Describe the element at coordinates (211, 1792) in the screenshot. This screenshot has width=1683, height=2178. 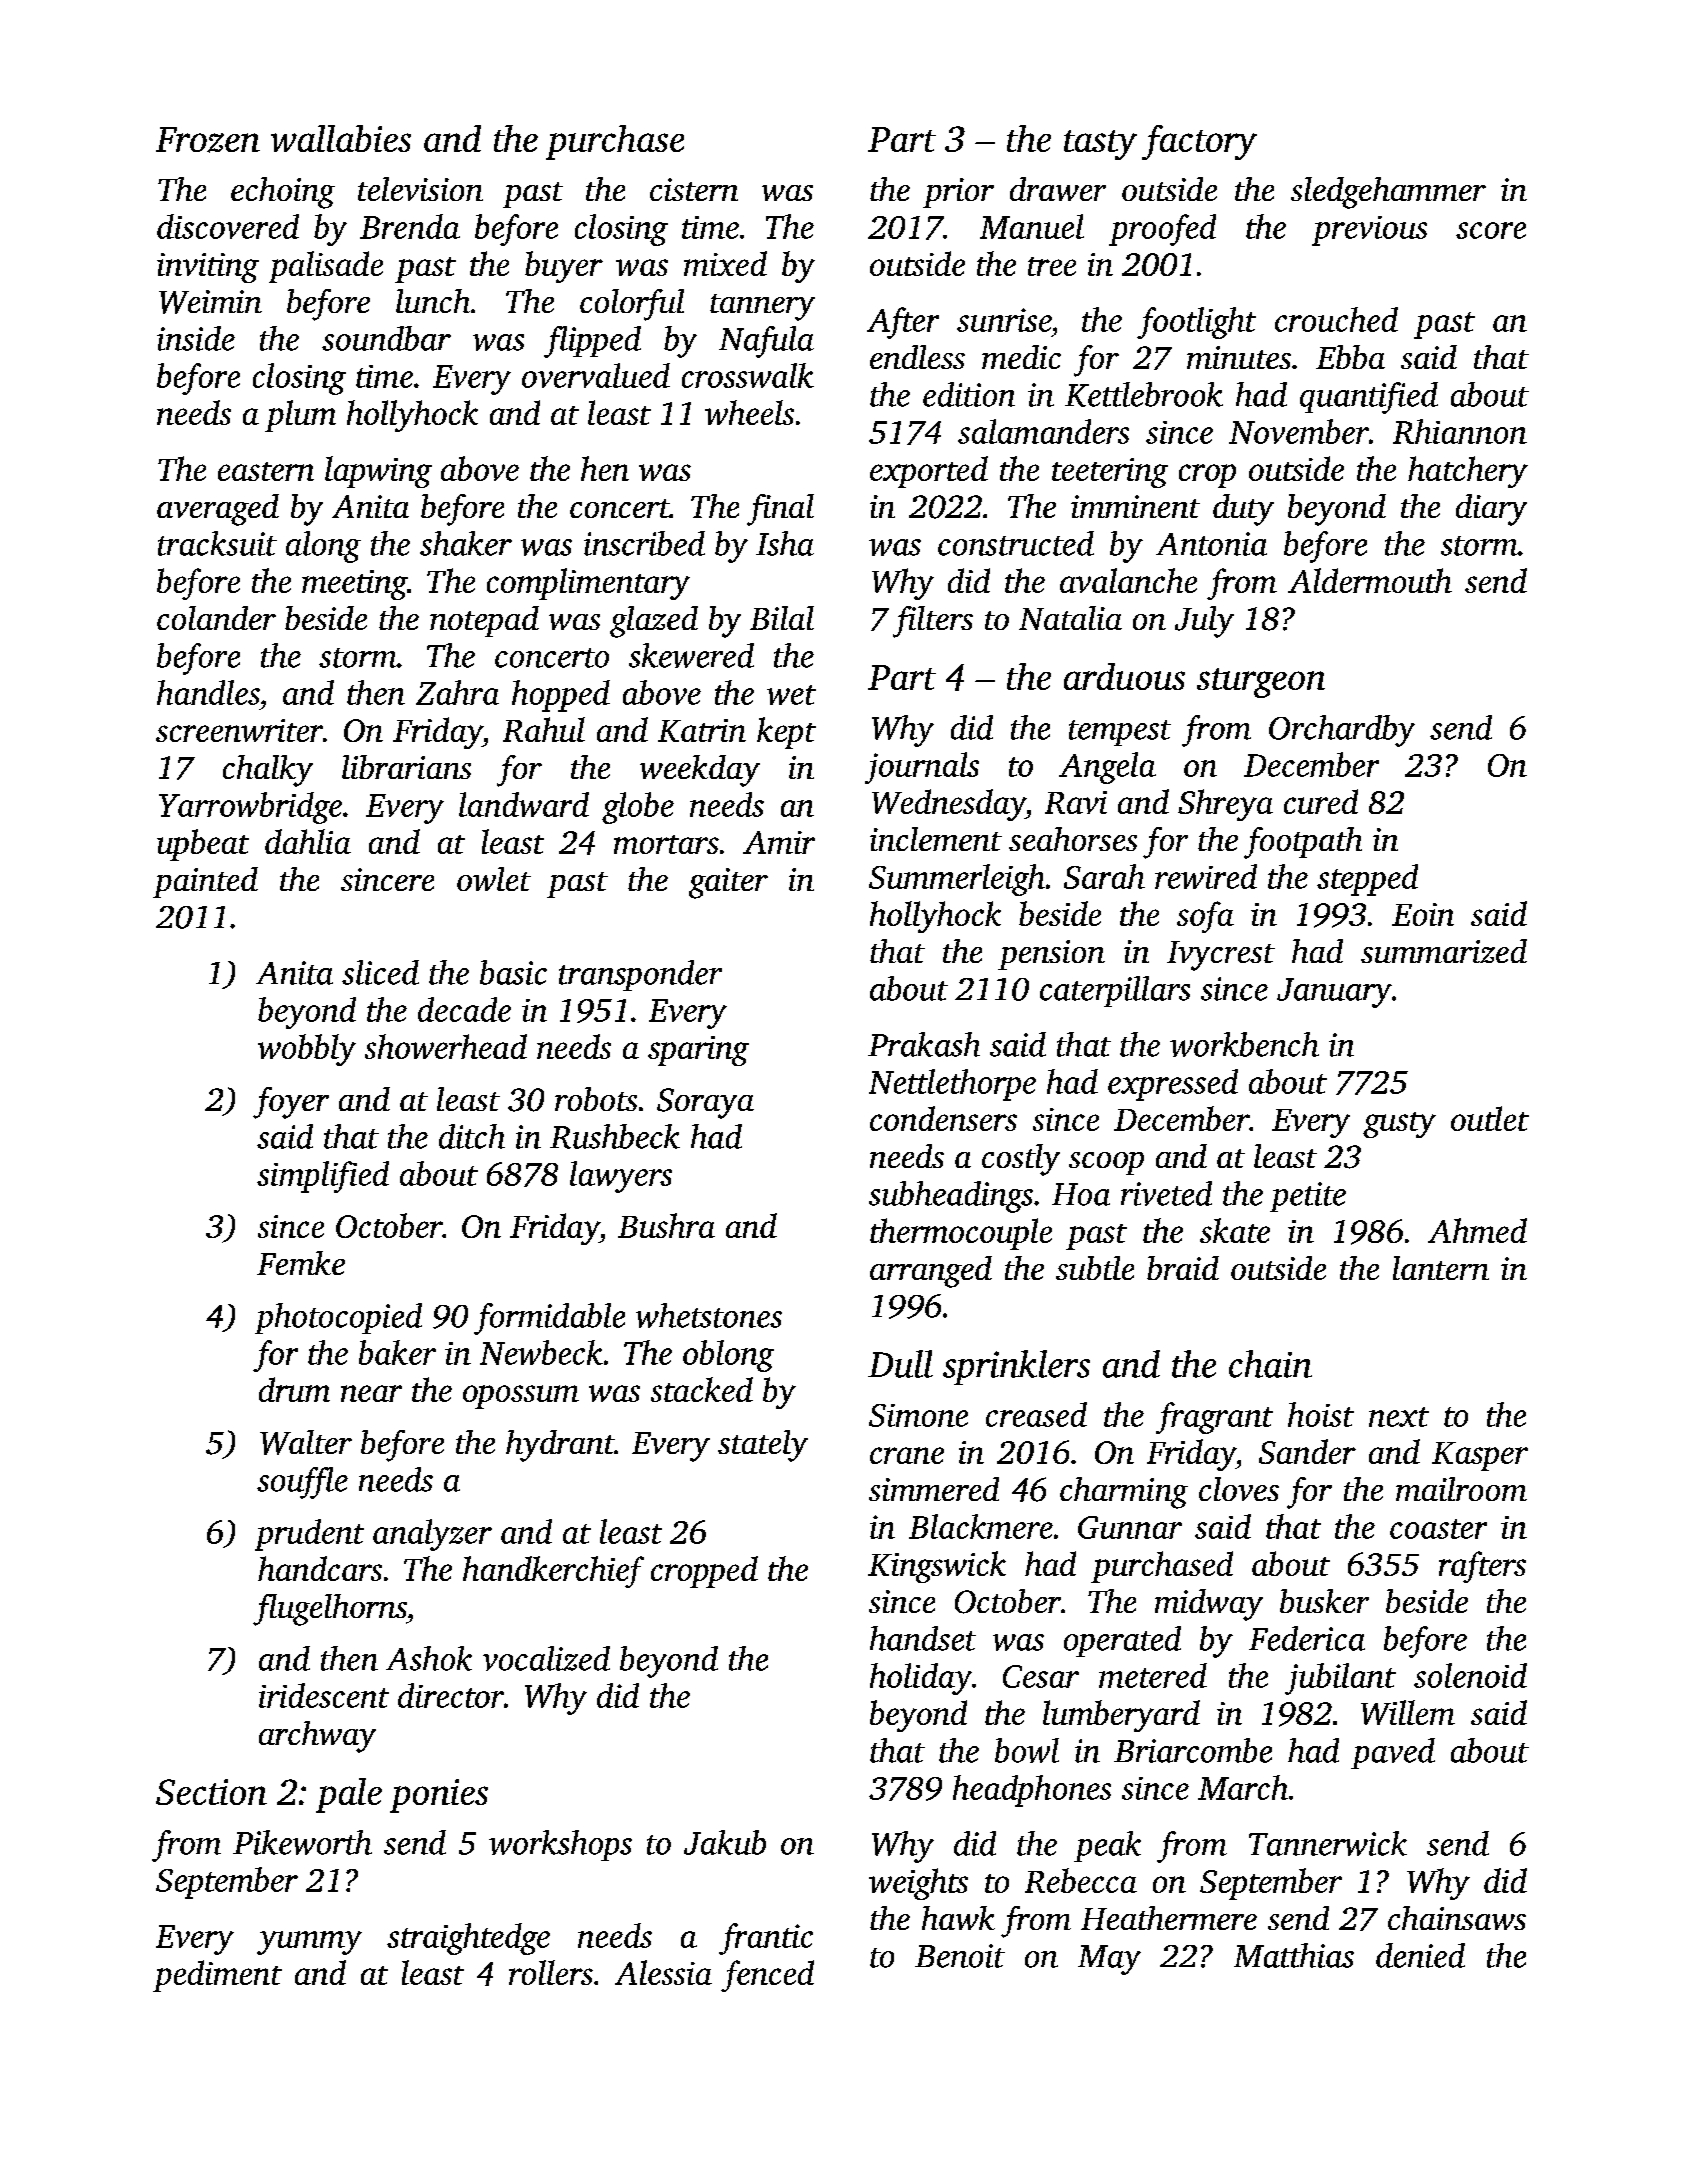
I see `Section` at that location.
